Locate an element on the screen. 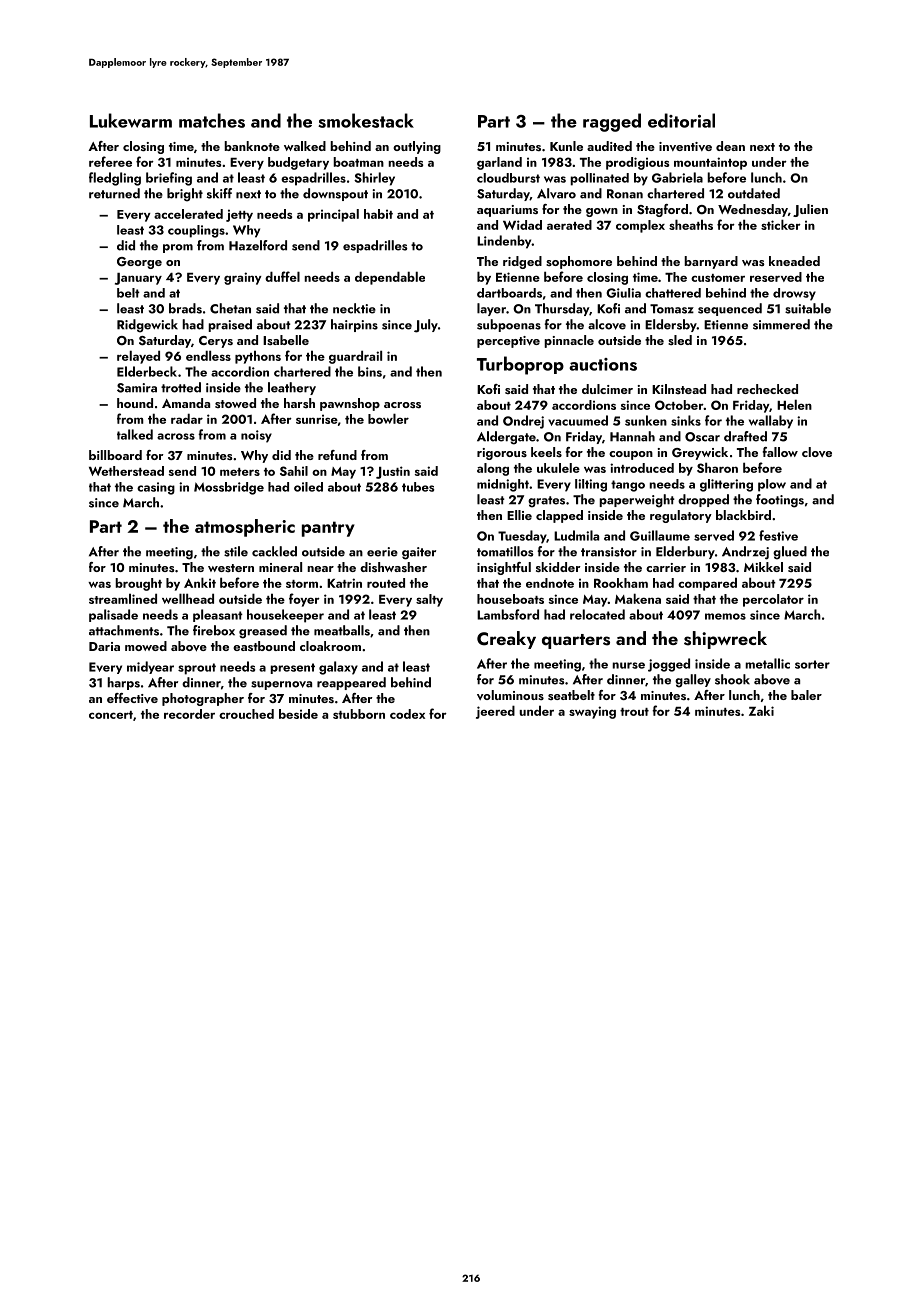 The image size is (924, 1308). sorter is located at coordinates (812, 664).
